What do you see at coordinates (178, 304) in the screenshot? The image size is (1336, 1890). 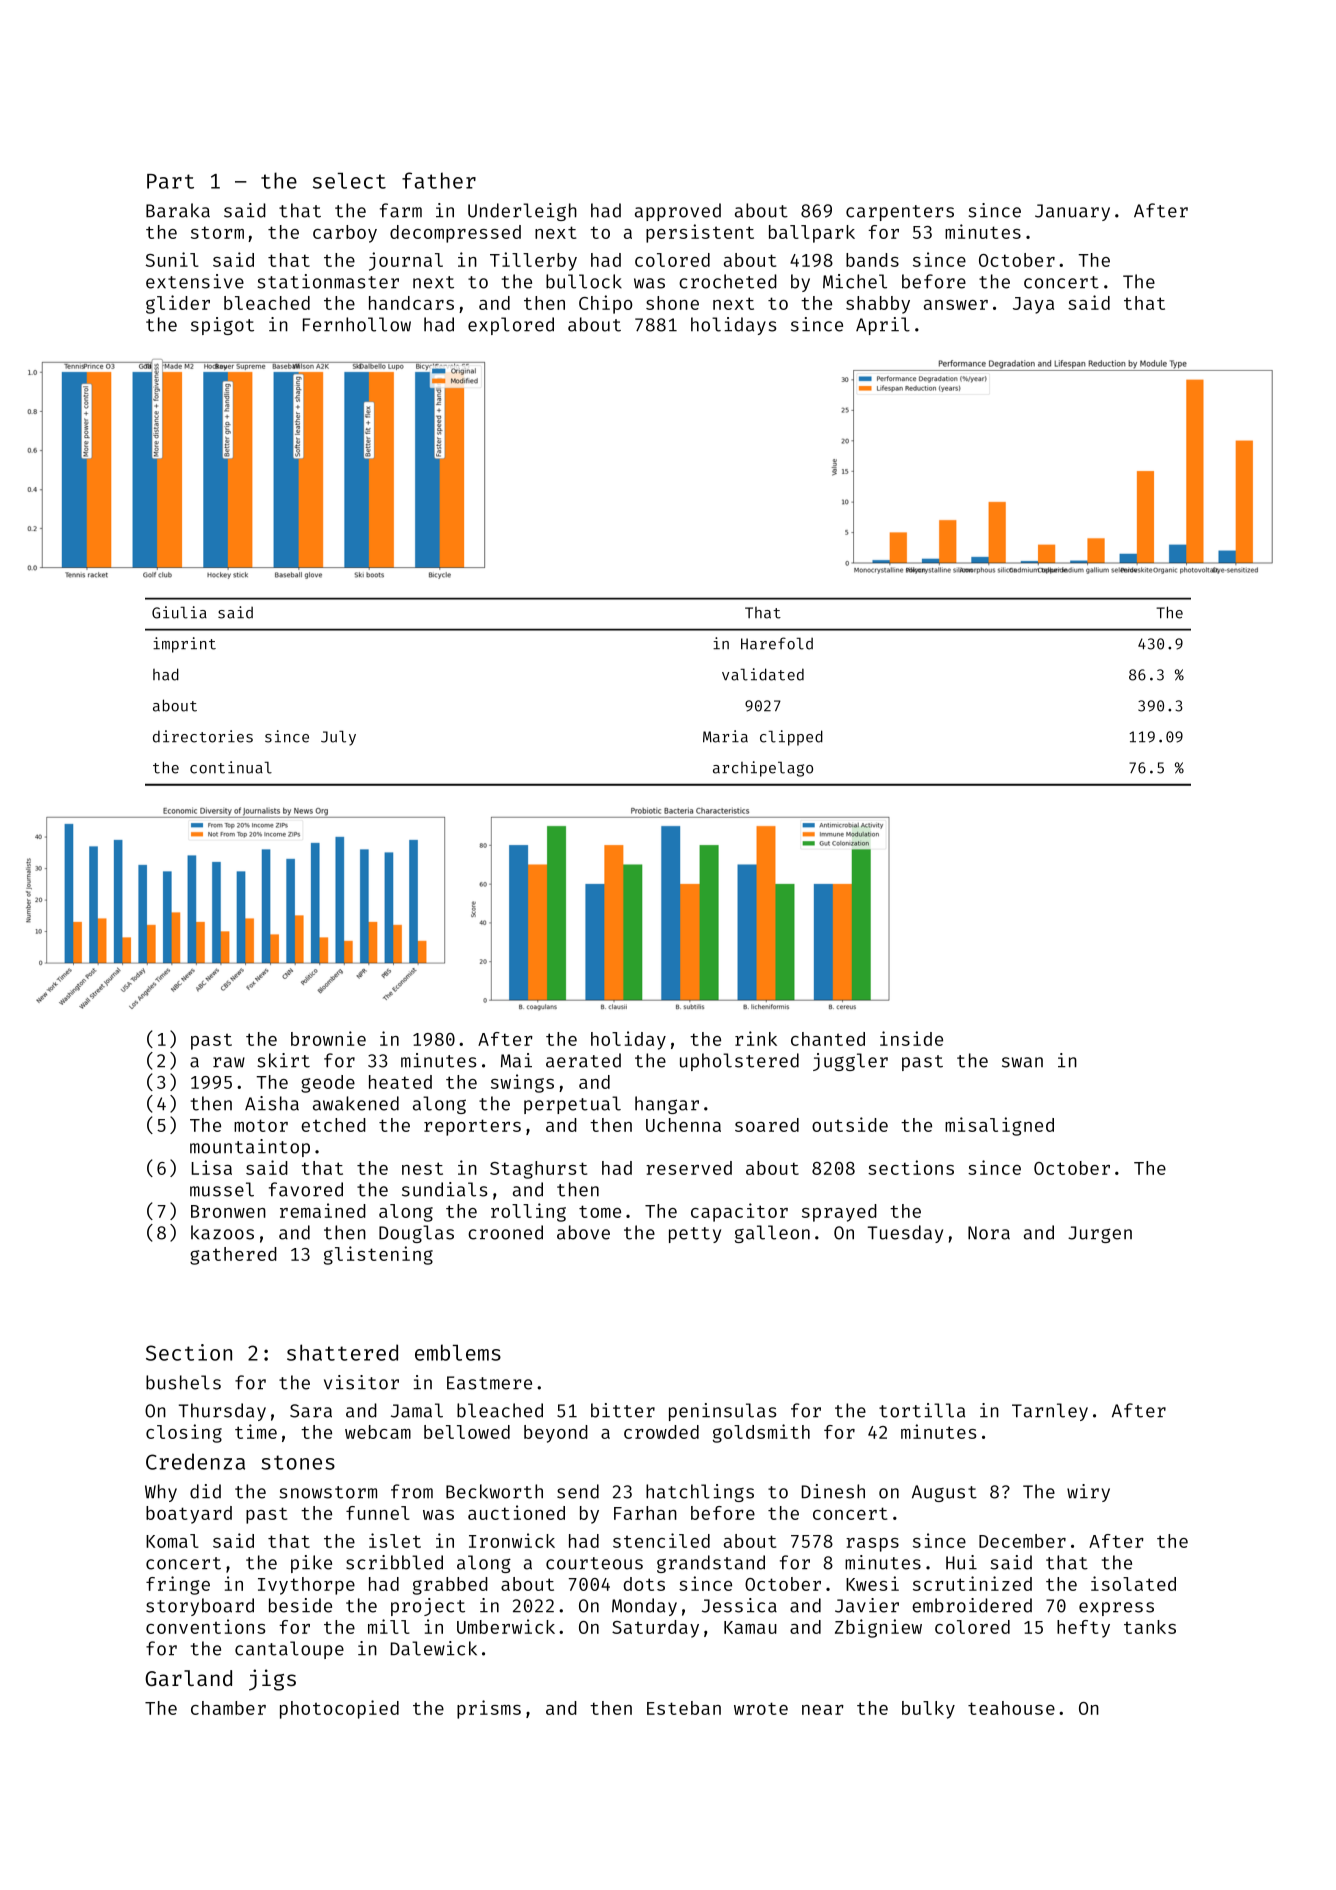 I see `glider` at bounding box center [178, 304].
